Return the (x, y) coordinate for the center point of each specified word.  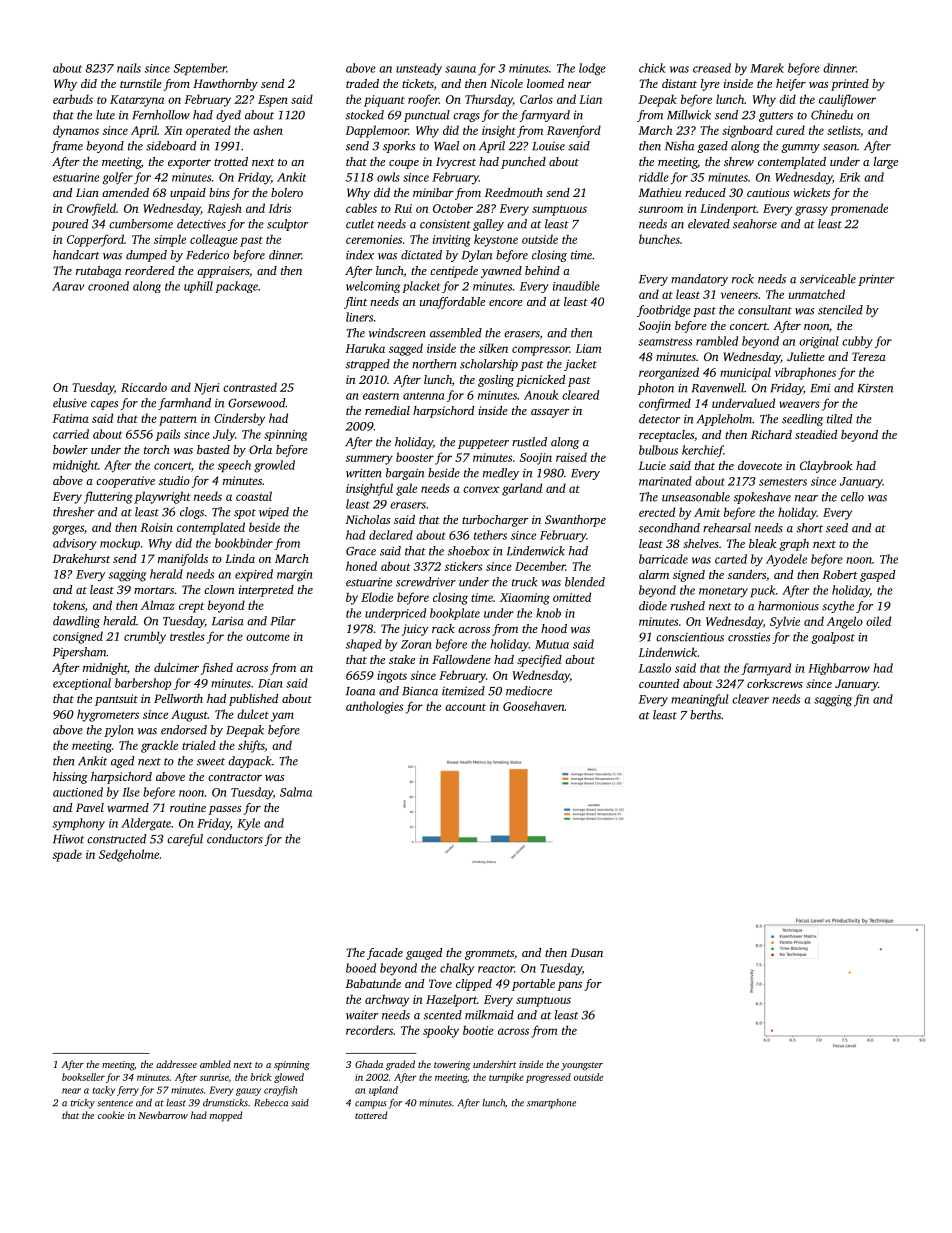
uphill (198, 287)
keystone (496, 240)
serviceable (828, 279)
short (810, 528)
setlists (843, 130)
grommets (489, 955)
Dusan (587, 952)
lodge (592, 69)
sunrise (214, 1077)
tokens (69, 605)
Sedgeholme (129, 855)
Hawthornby (225, 85)
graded (400, 1065)
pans (570, 986)
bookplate (455, 614)
